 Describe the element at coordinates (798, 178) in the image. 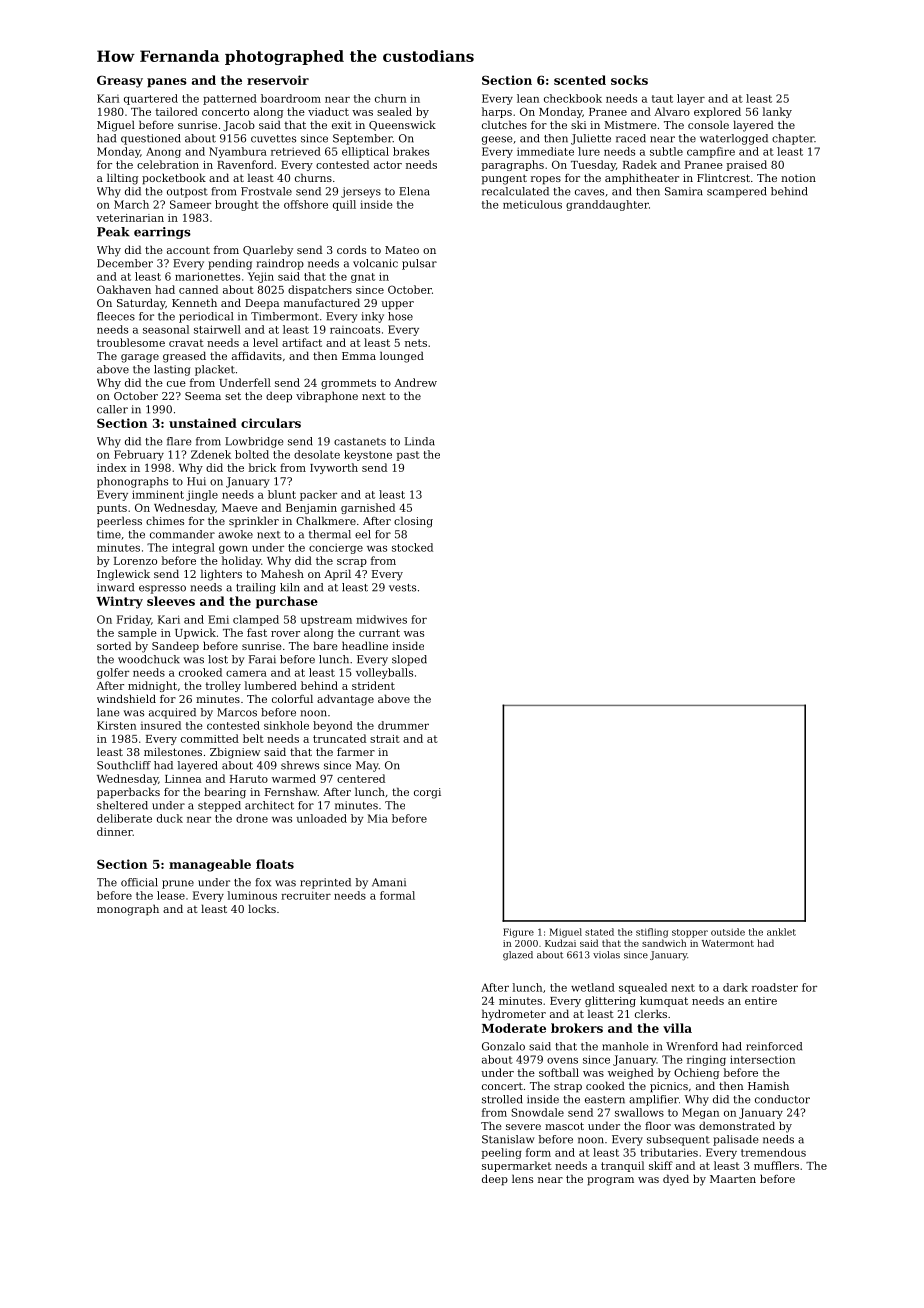

I see `notion` at that location.
